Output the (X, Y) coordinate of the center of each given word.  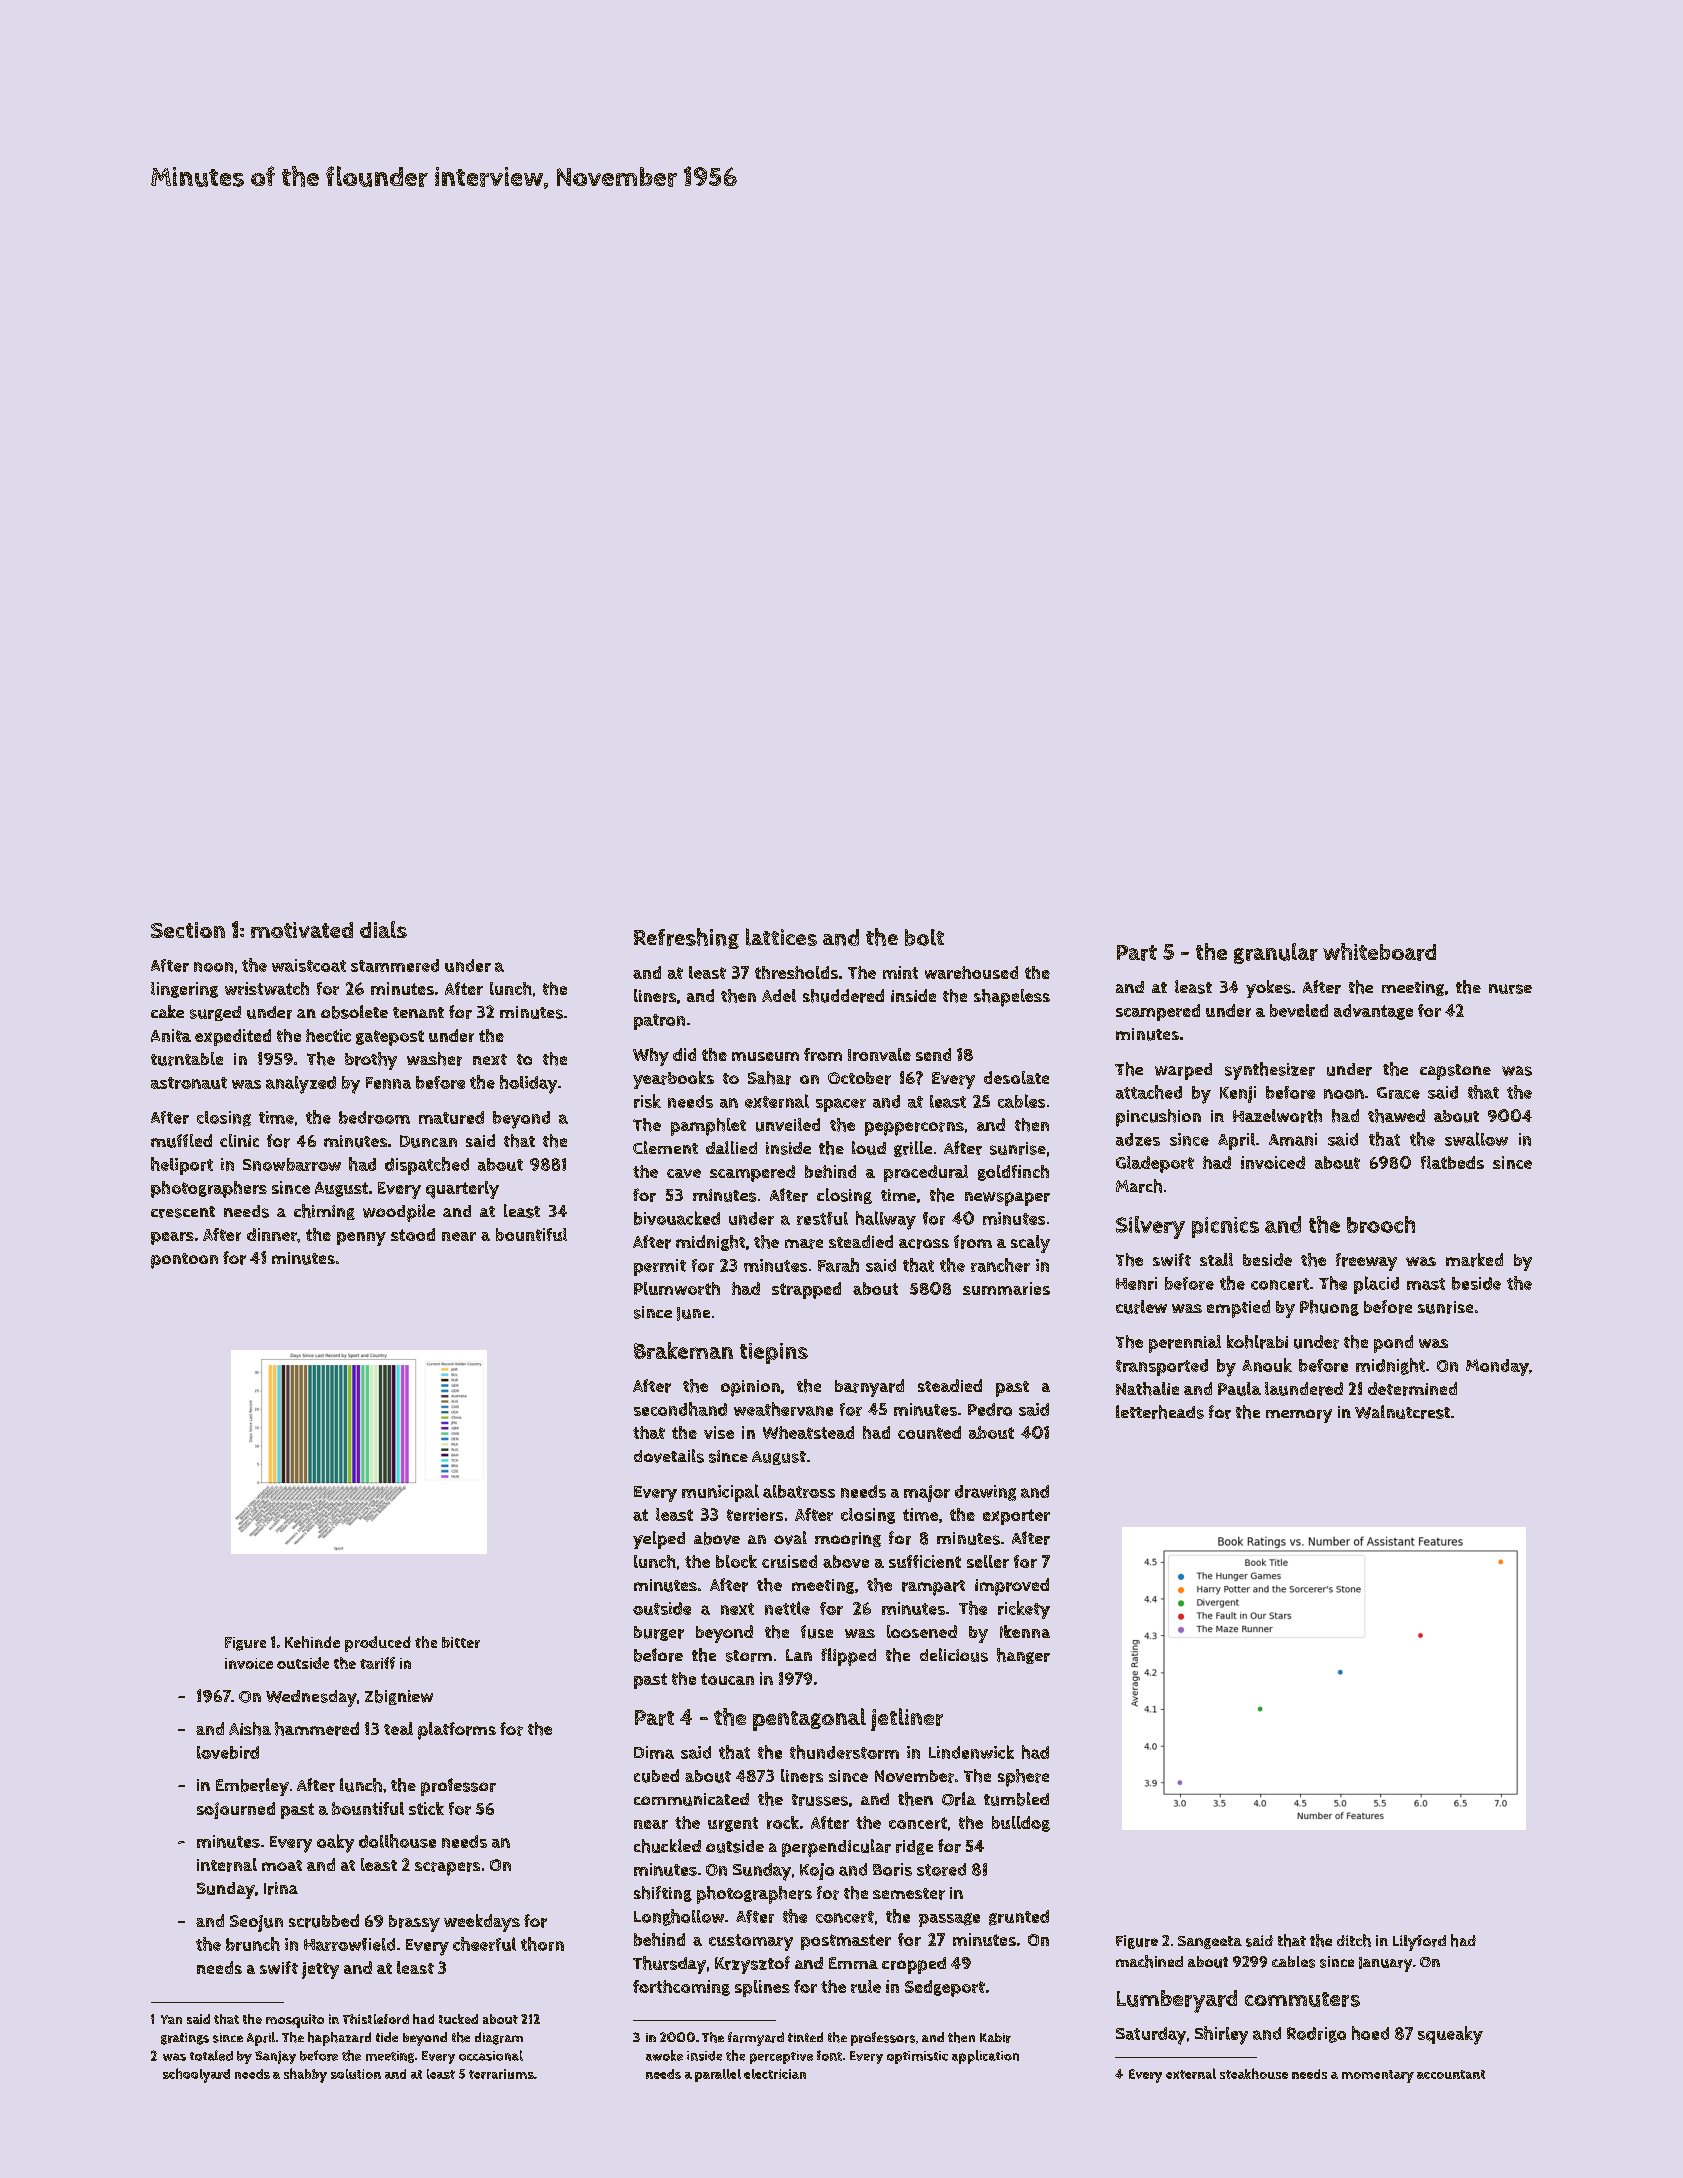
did (684, 1054)
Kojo (817, 1871)
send (933, 1054)
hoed (1370, 2033)
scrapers (447, 1869)
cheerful (484, 1944)
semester (909, 1894)
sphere (1023, 1778)
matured (451, 1117)
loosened (922, 1631)
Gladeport (1155, 1164)
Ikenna (1025, 1631)
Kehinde (312, 1642)
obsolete (354, 1012)
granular (1276, 953)
